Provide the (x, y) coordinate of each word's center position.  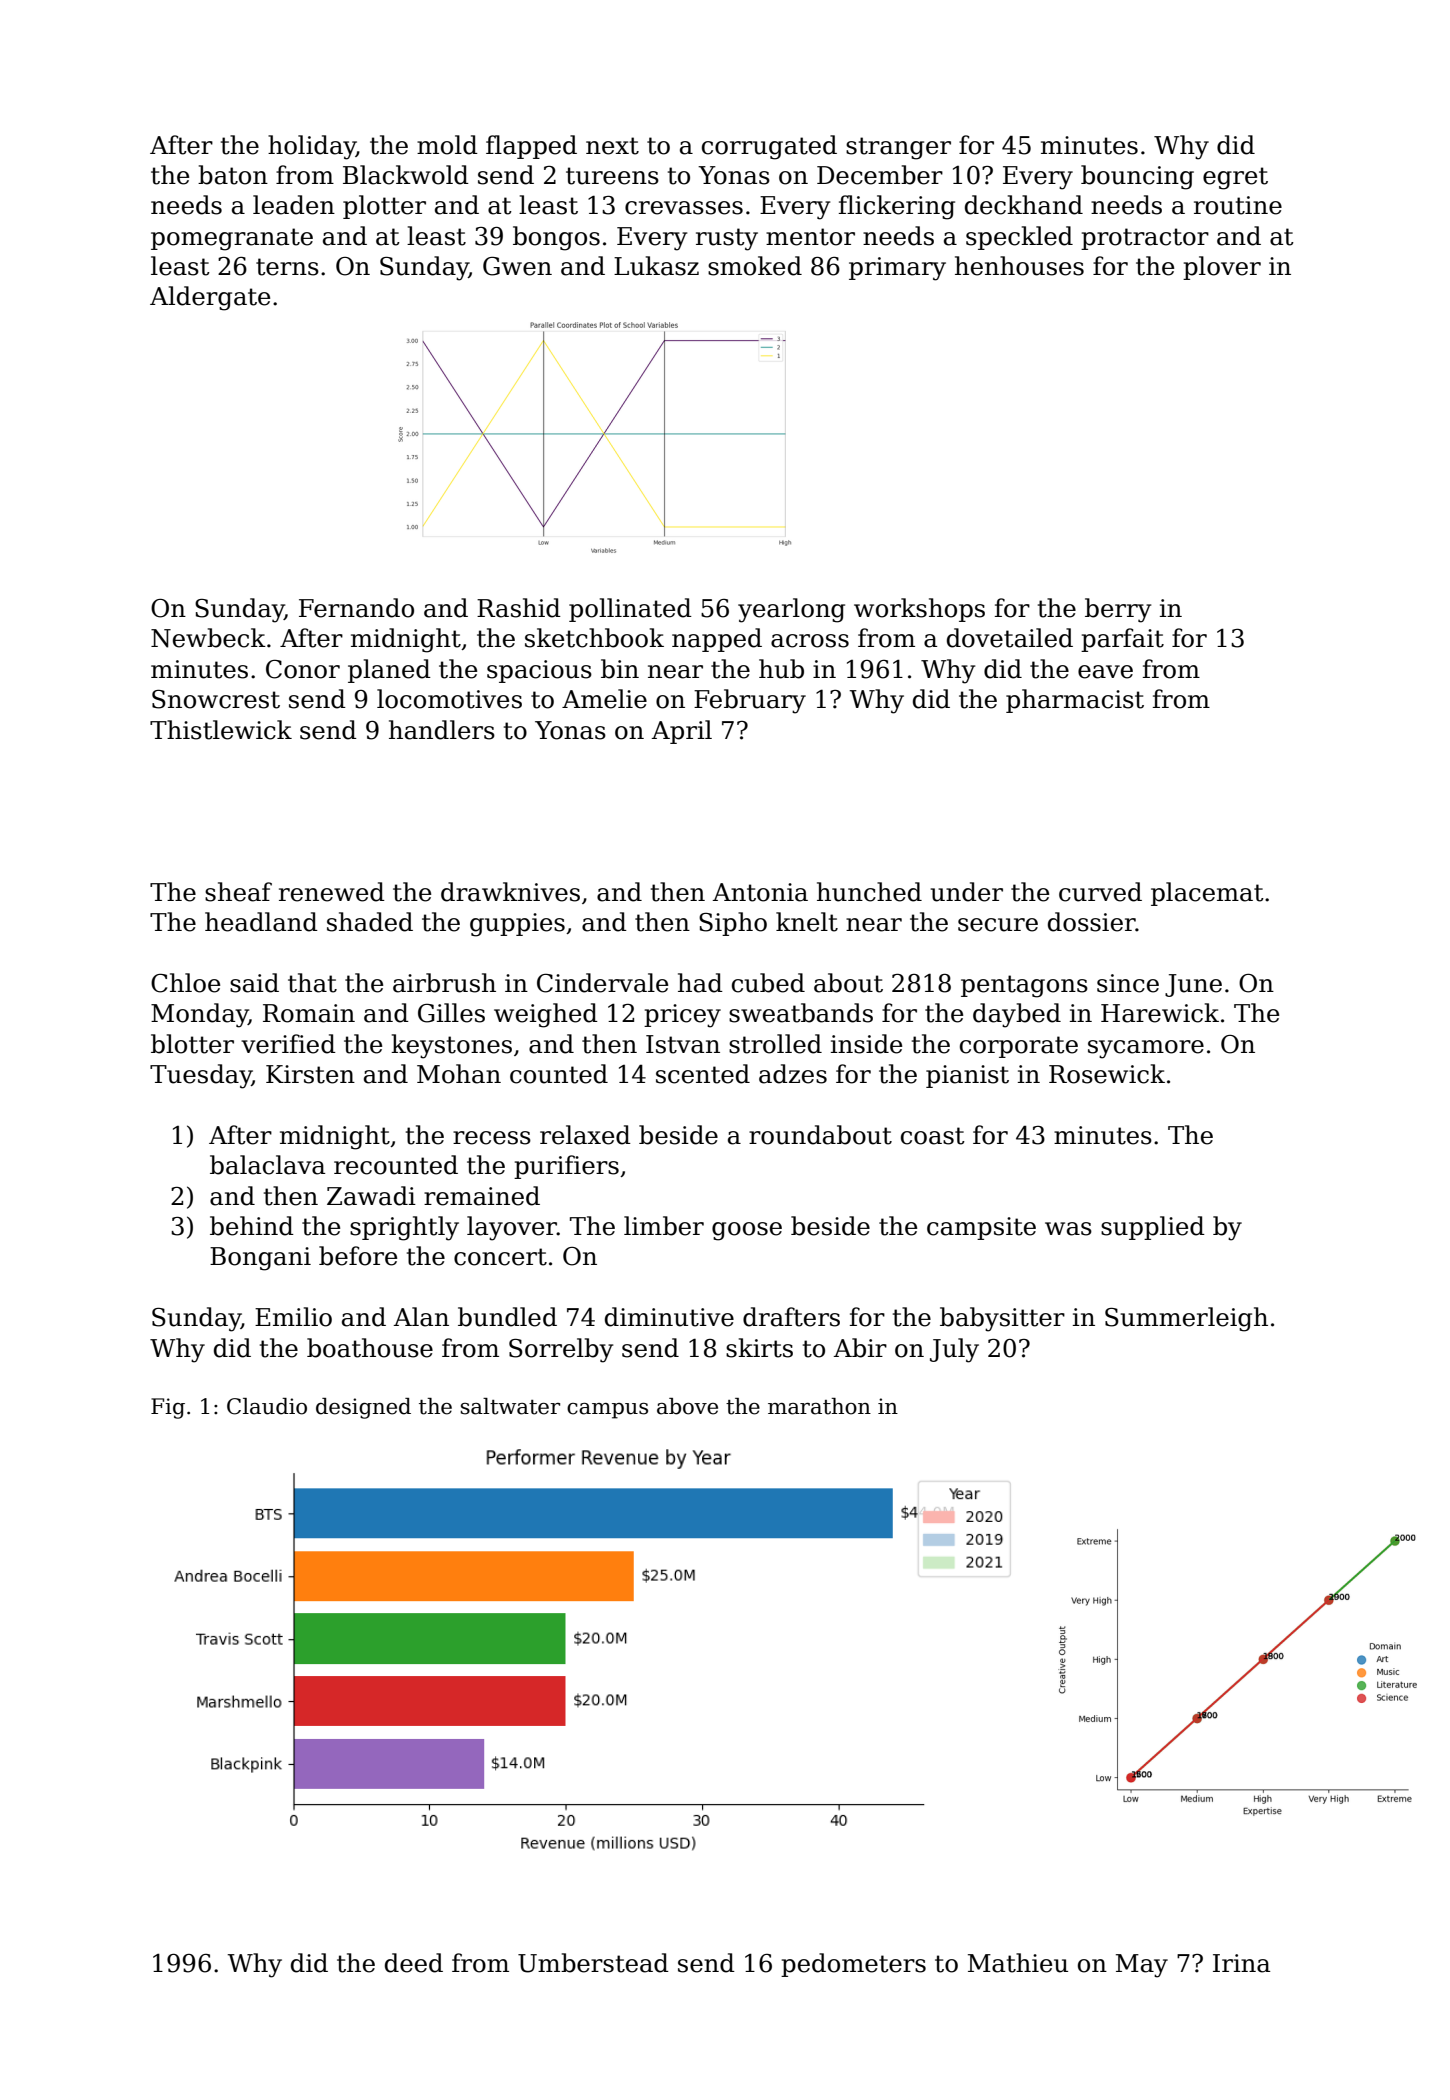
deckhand (1024, 205)
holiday (312, 147)
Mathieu (1018, 1963)
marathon (819, 1406)
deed (414, 1963)
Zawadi (371, 1196)
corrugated (769, 147)
